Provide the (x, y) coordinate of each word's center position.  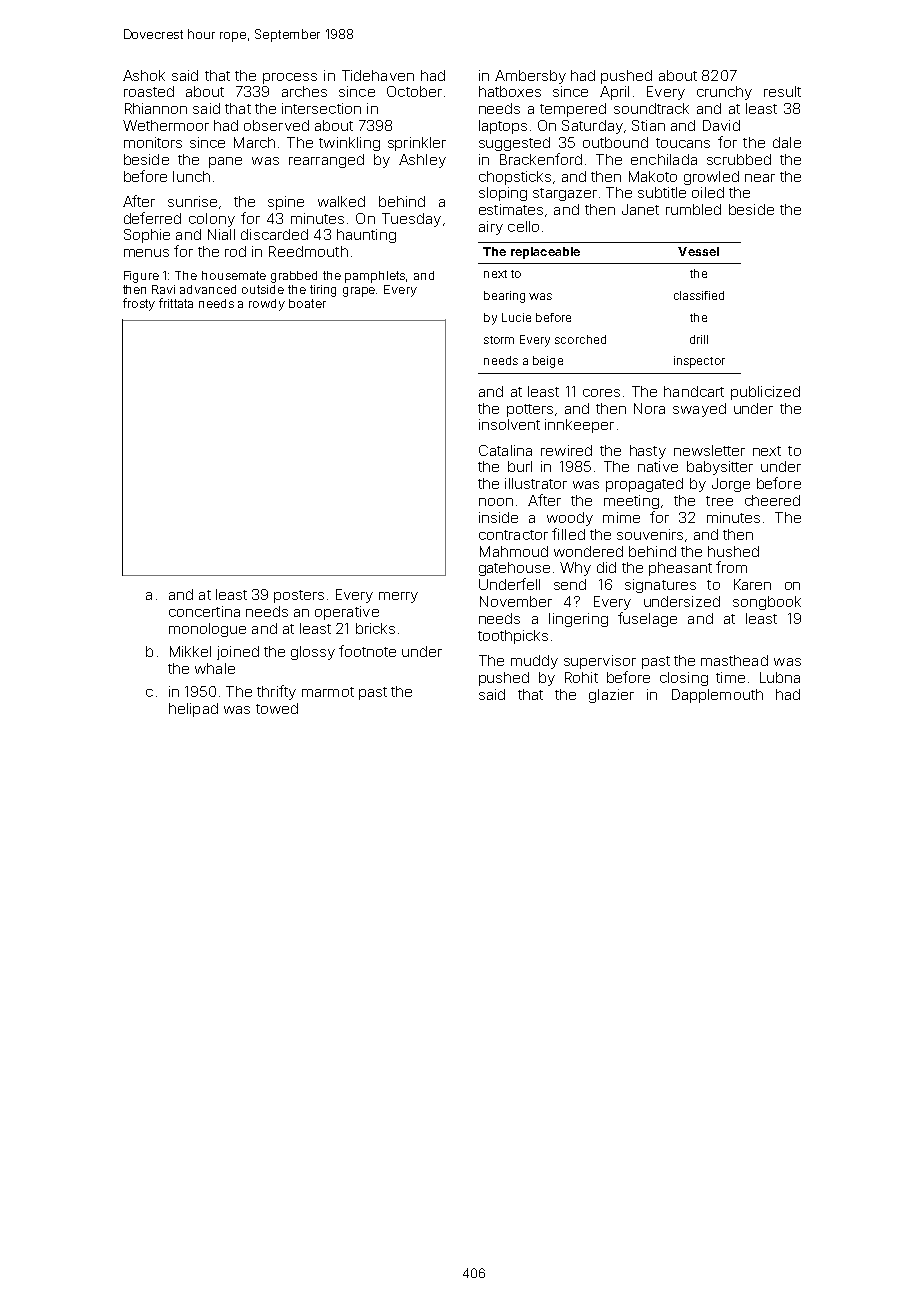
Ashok (144, 75)
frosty (139, 304)
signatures (660, 586)
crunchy (724, 93)
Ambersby (530, 77)
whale (215, 668)
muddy (534, 662)
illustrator (536, 483)
